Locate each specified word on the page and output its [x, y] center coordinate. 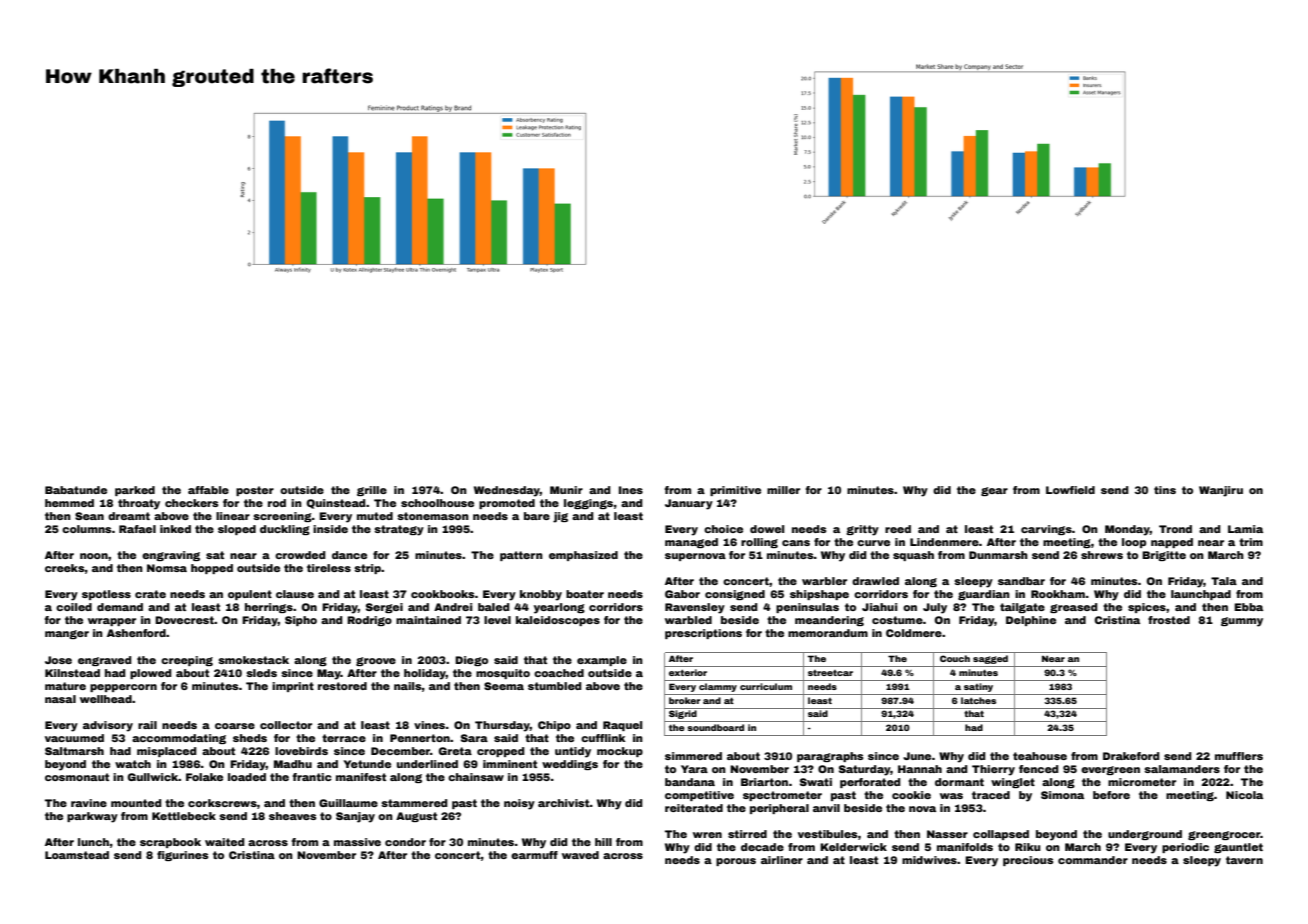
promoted [507, 504]
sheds [250, 738]
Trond [1175, 529]
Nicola [1244, 795]
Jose [58, 660]
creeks [65, 568]
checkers [191, 503]
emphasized [583, 556]
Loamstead [77, 855]
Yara [694, 769]
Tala [1224, 581]
